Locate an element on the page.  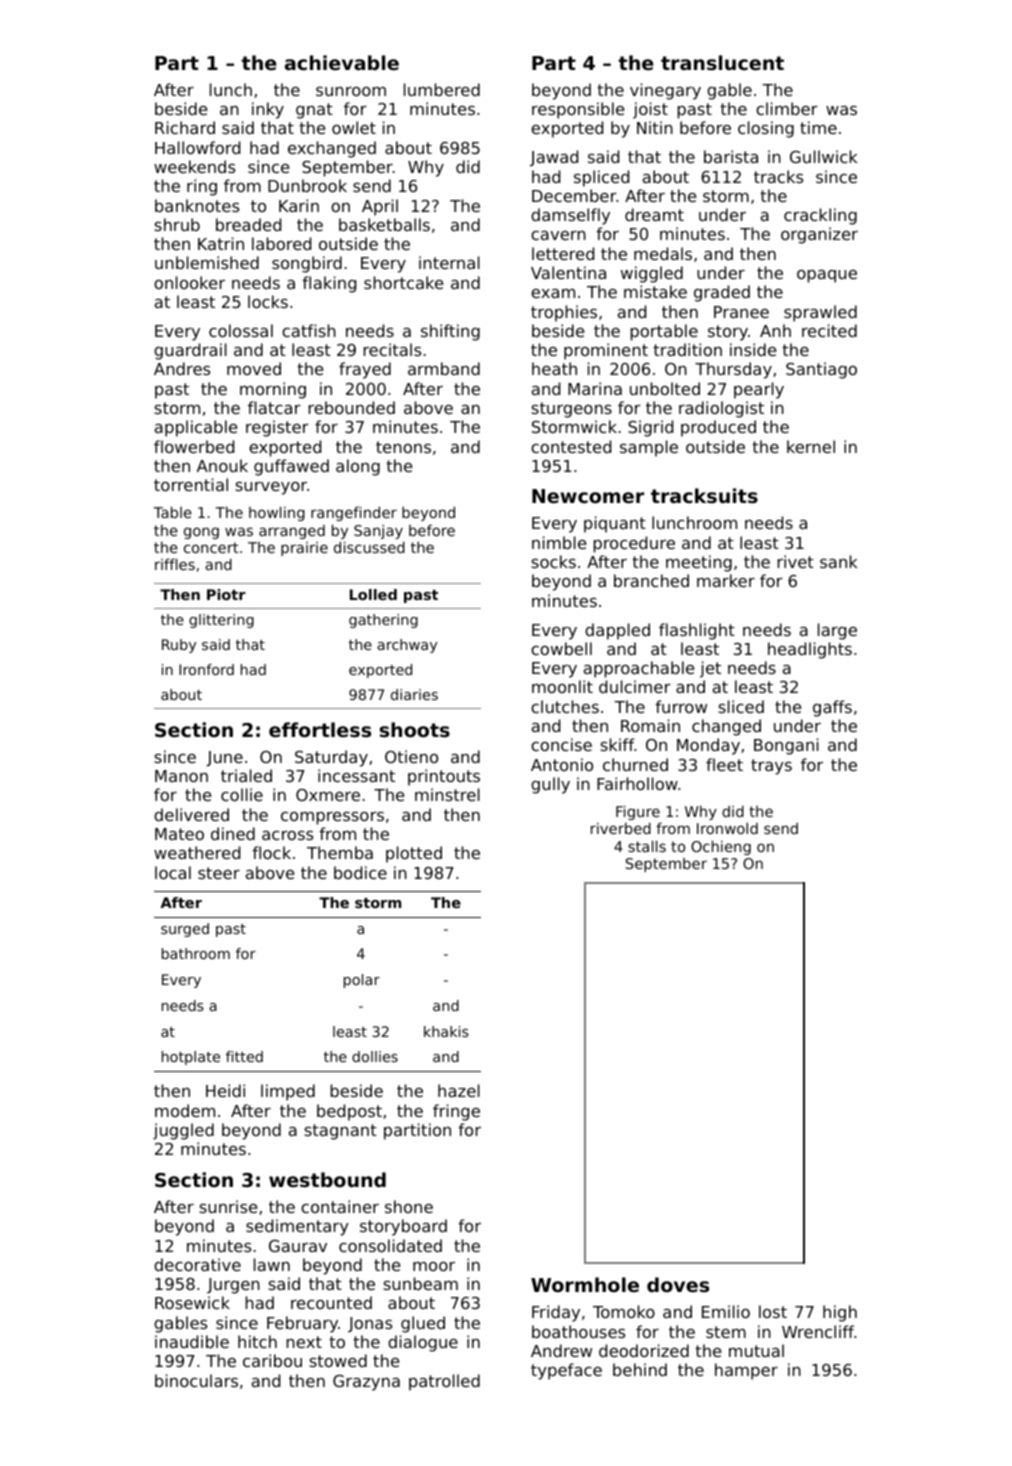
Dunbrook is located at coordinates (307, 185).
